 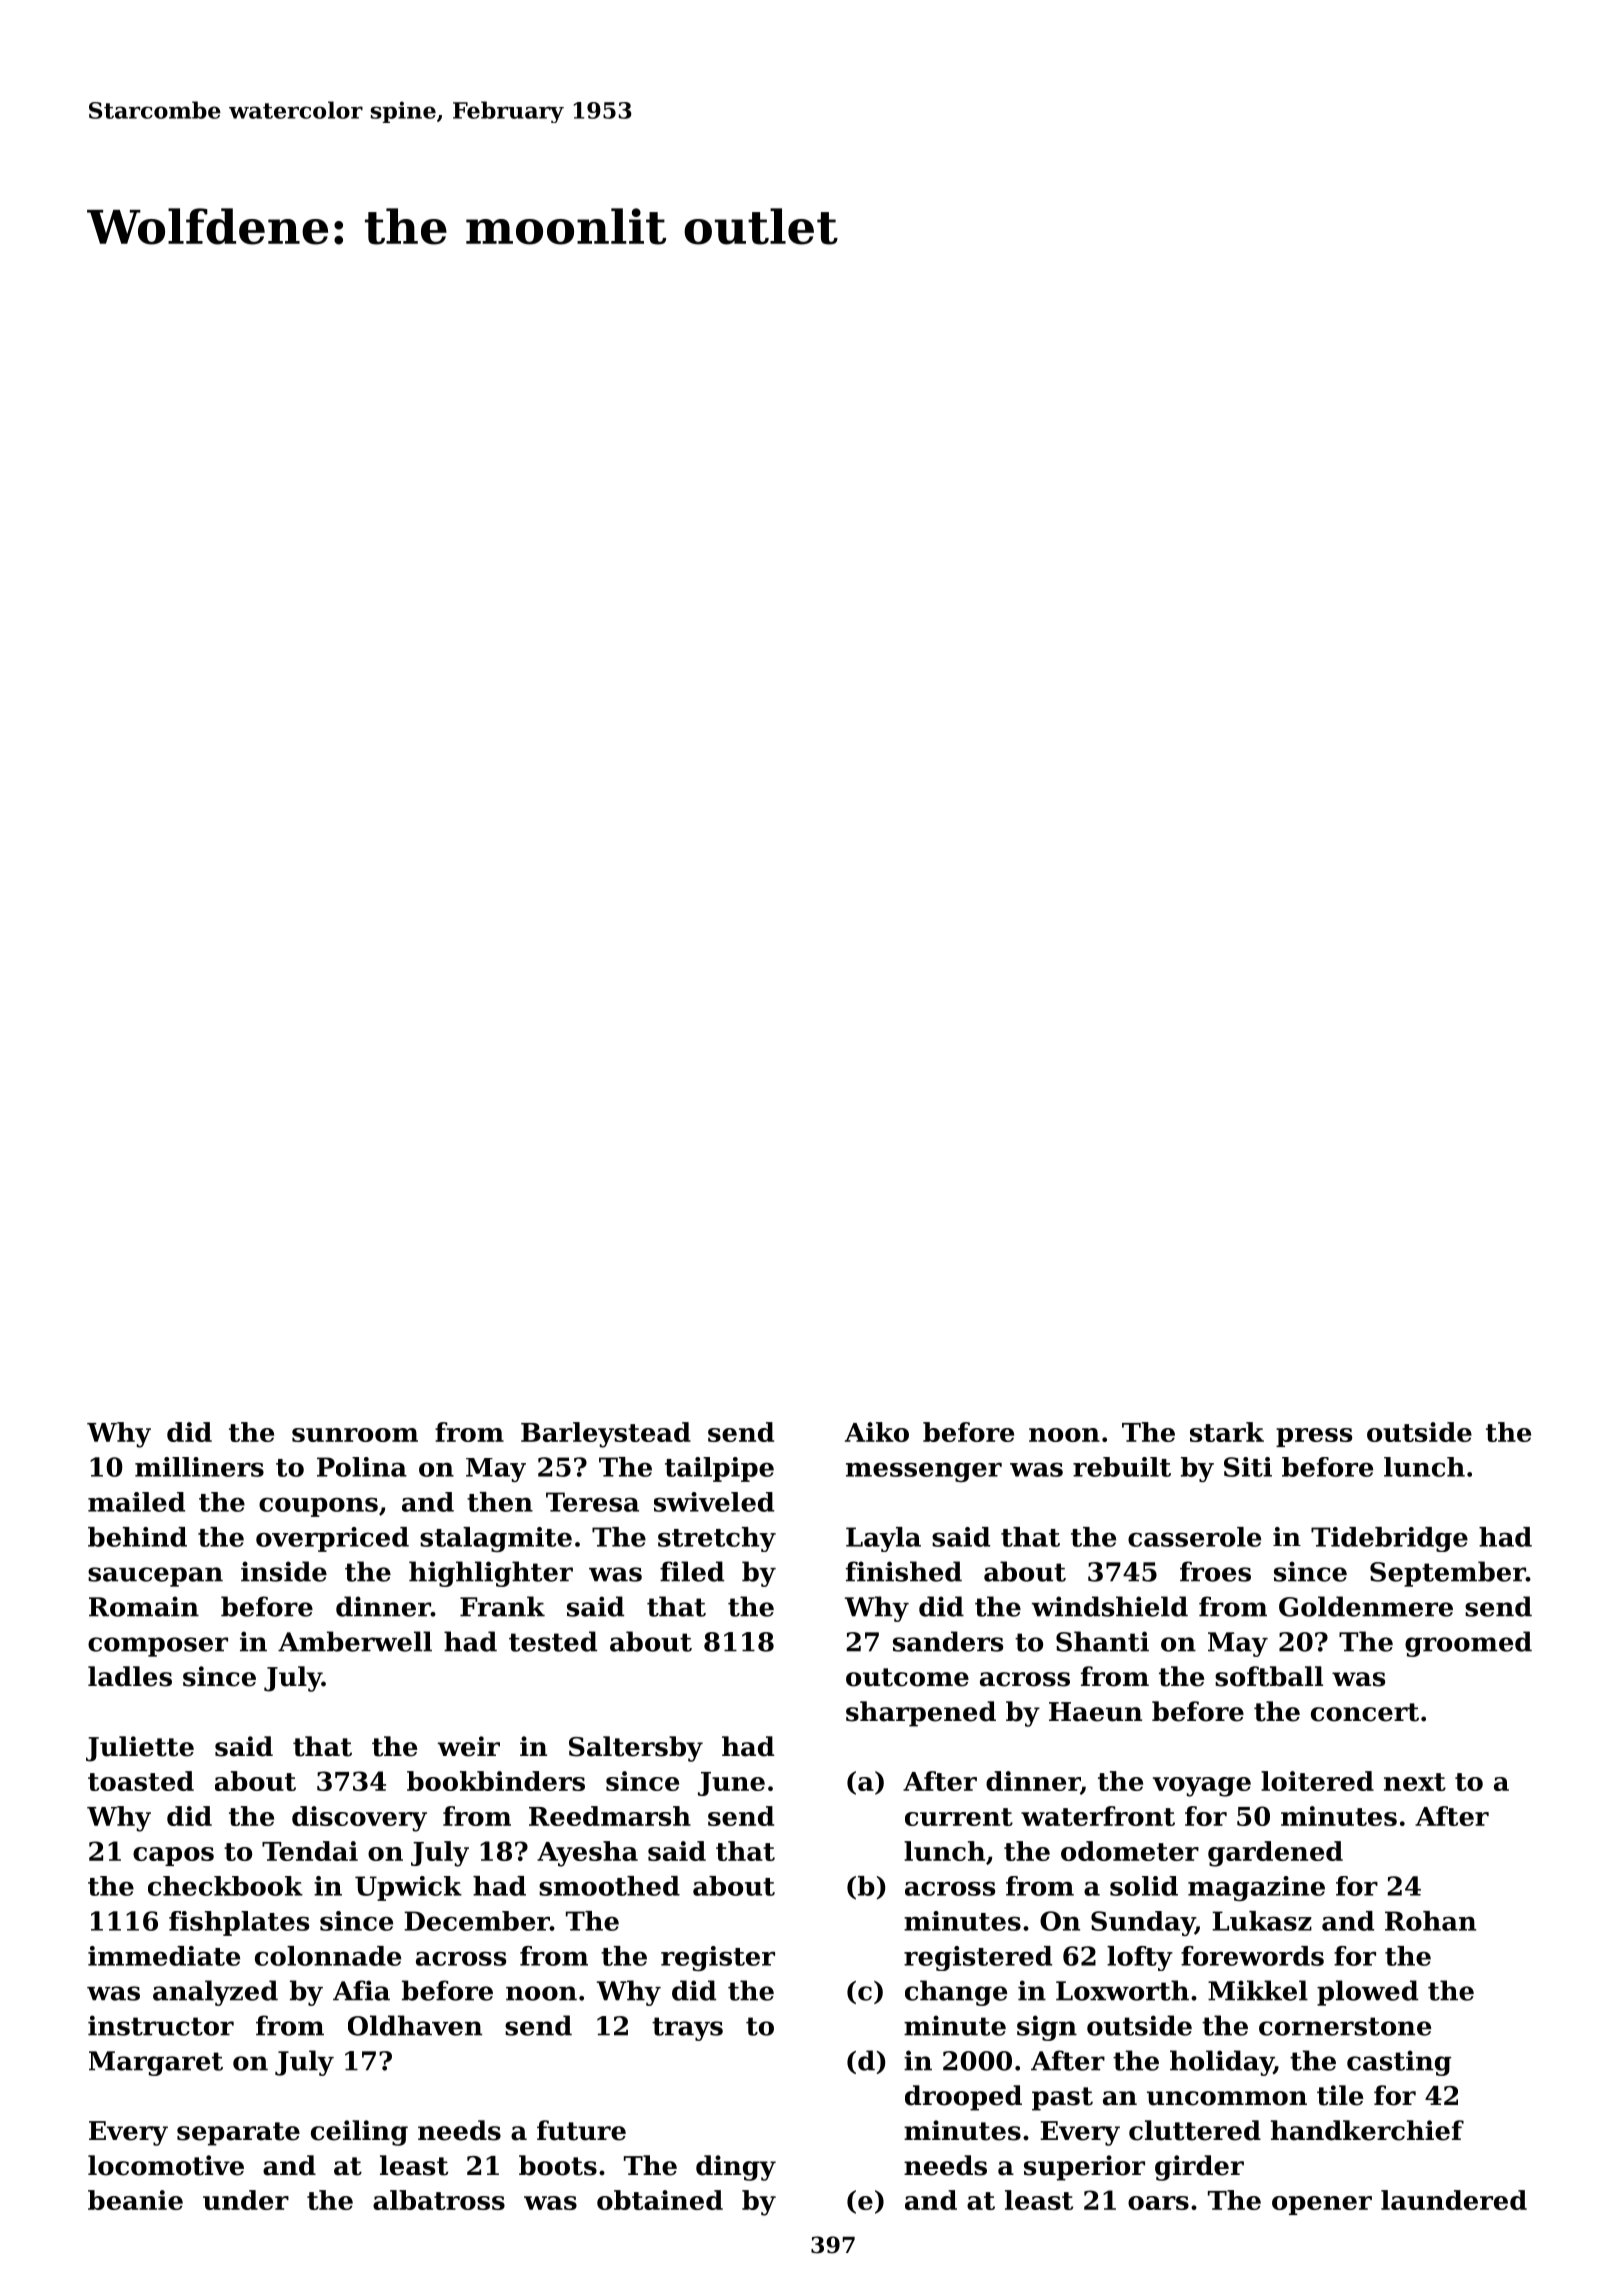 What do you see at coordinates (904, 1571) in the screenshot?
I see `finished` at bounding box center [904, 1571].
